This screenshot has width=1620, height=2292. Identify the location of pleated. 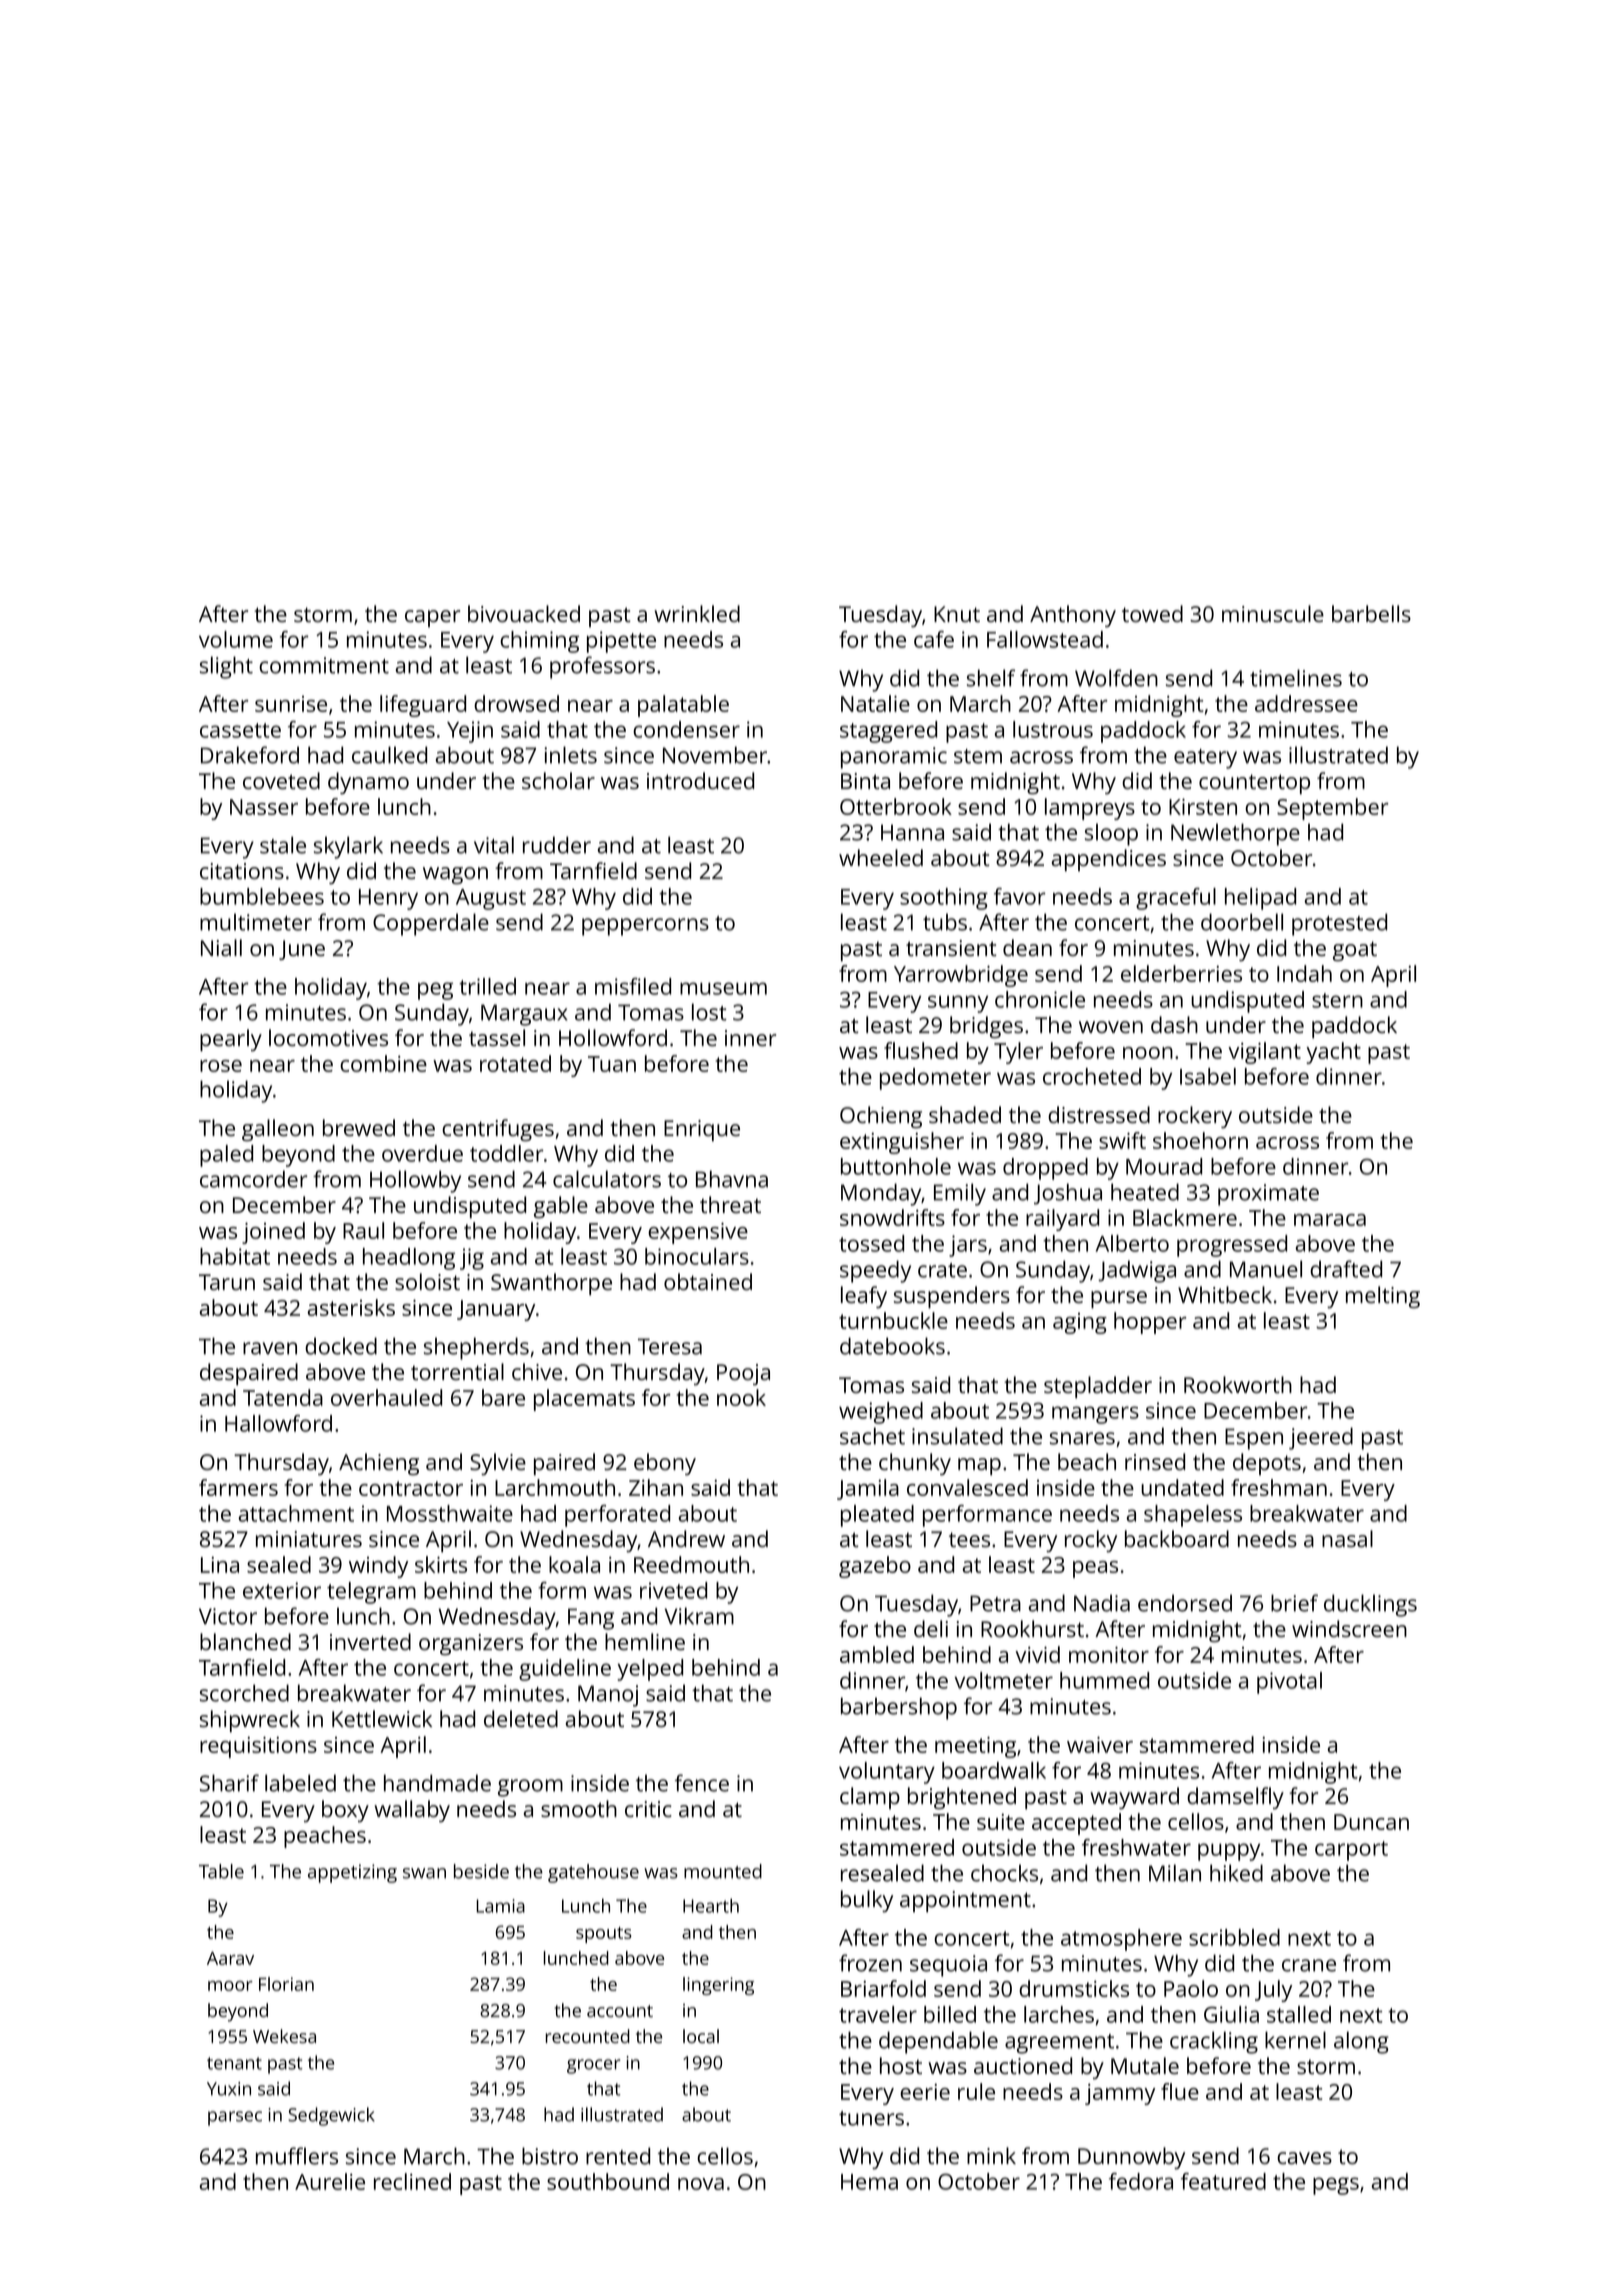
(877, 1516).
